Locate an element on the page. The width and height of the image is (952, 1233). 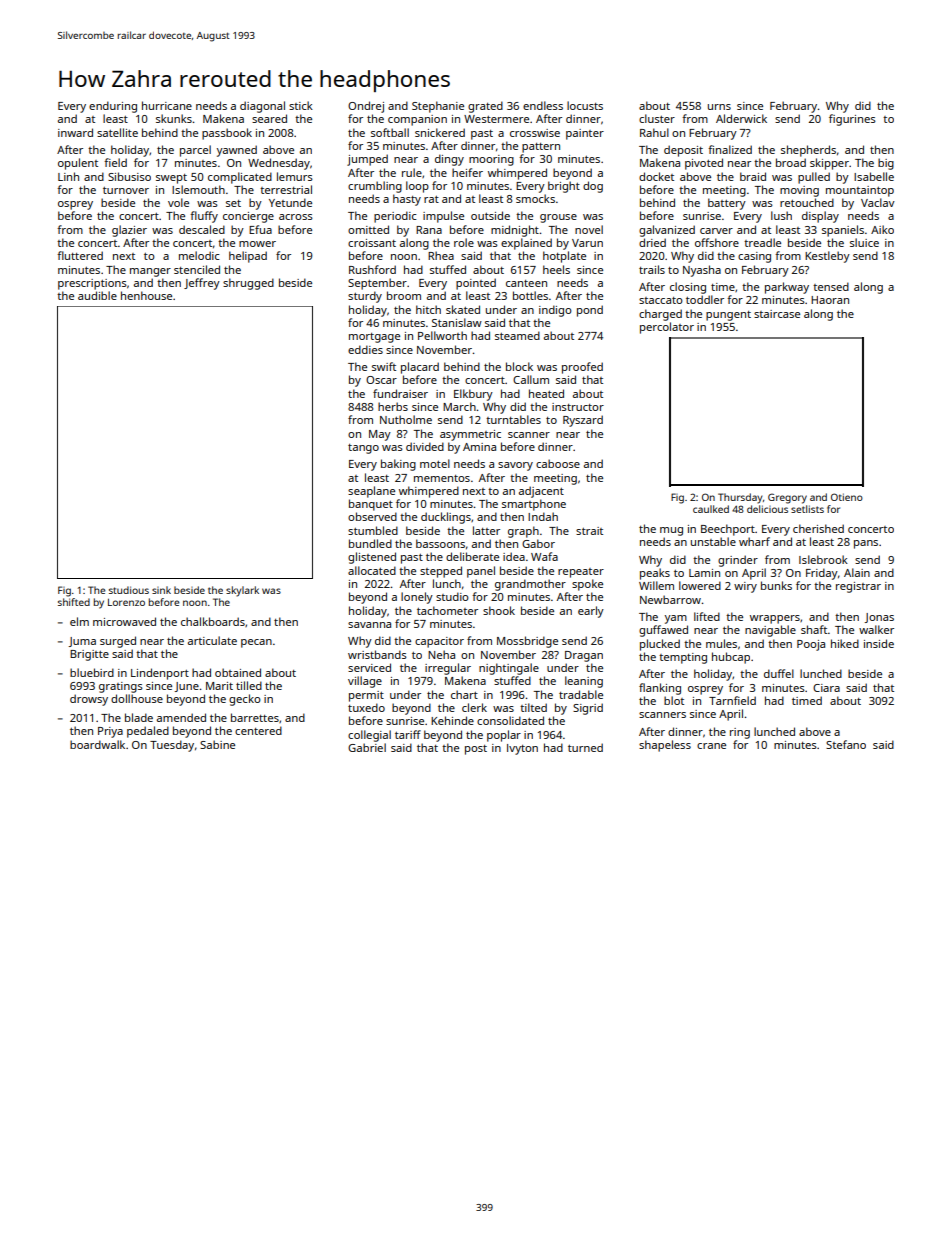
Stefano is located at coordinates (846, 744).
